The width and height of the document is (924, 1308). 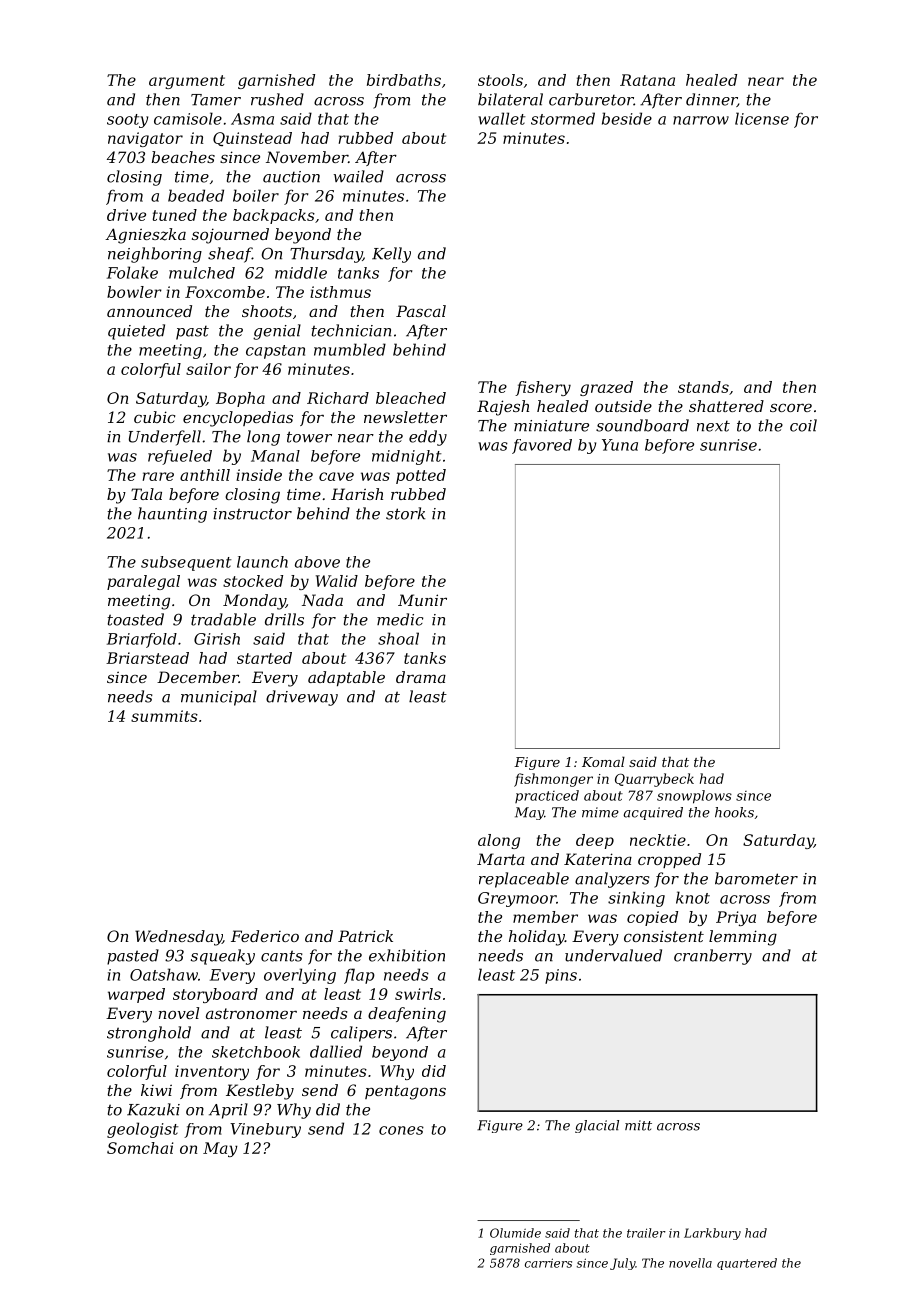 What do you see at coordinates (620, 445) in the document?
I see `Yuna` at bounding box center [620, 445].
